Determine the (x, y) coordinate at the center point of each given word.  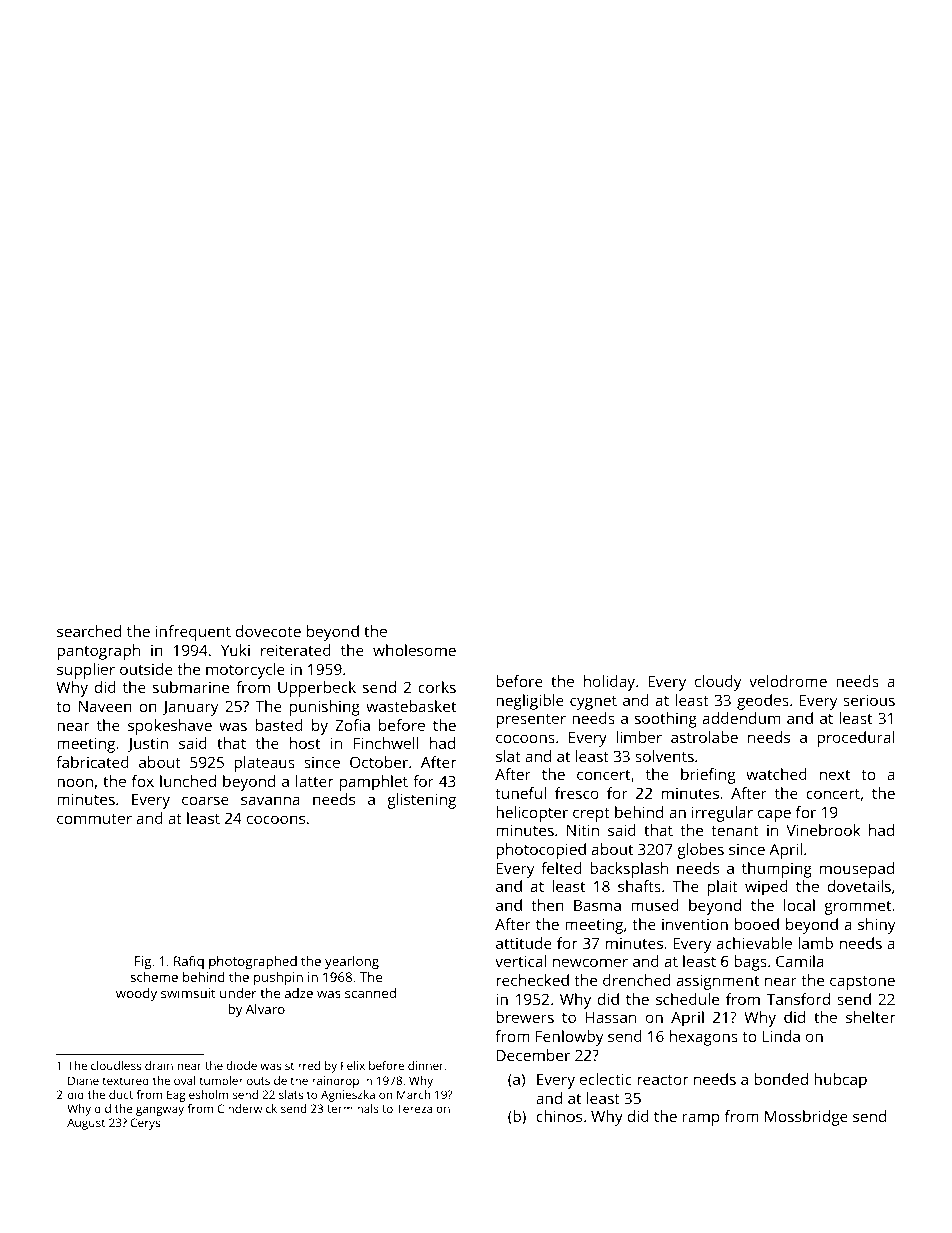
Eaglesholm (197, 1096)
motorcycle (245, 671)
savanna (270, 800)
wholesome (414, 650)
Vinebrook (823, 830)
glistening (421, 801)
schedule (687, 999)
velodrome (788, 681)
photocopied (541, 851)
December (533, 1055)
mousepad (857, 870)
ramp (701, 1119)
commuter (94, 819)
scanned (370, 993)
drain (159, 1065)
